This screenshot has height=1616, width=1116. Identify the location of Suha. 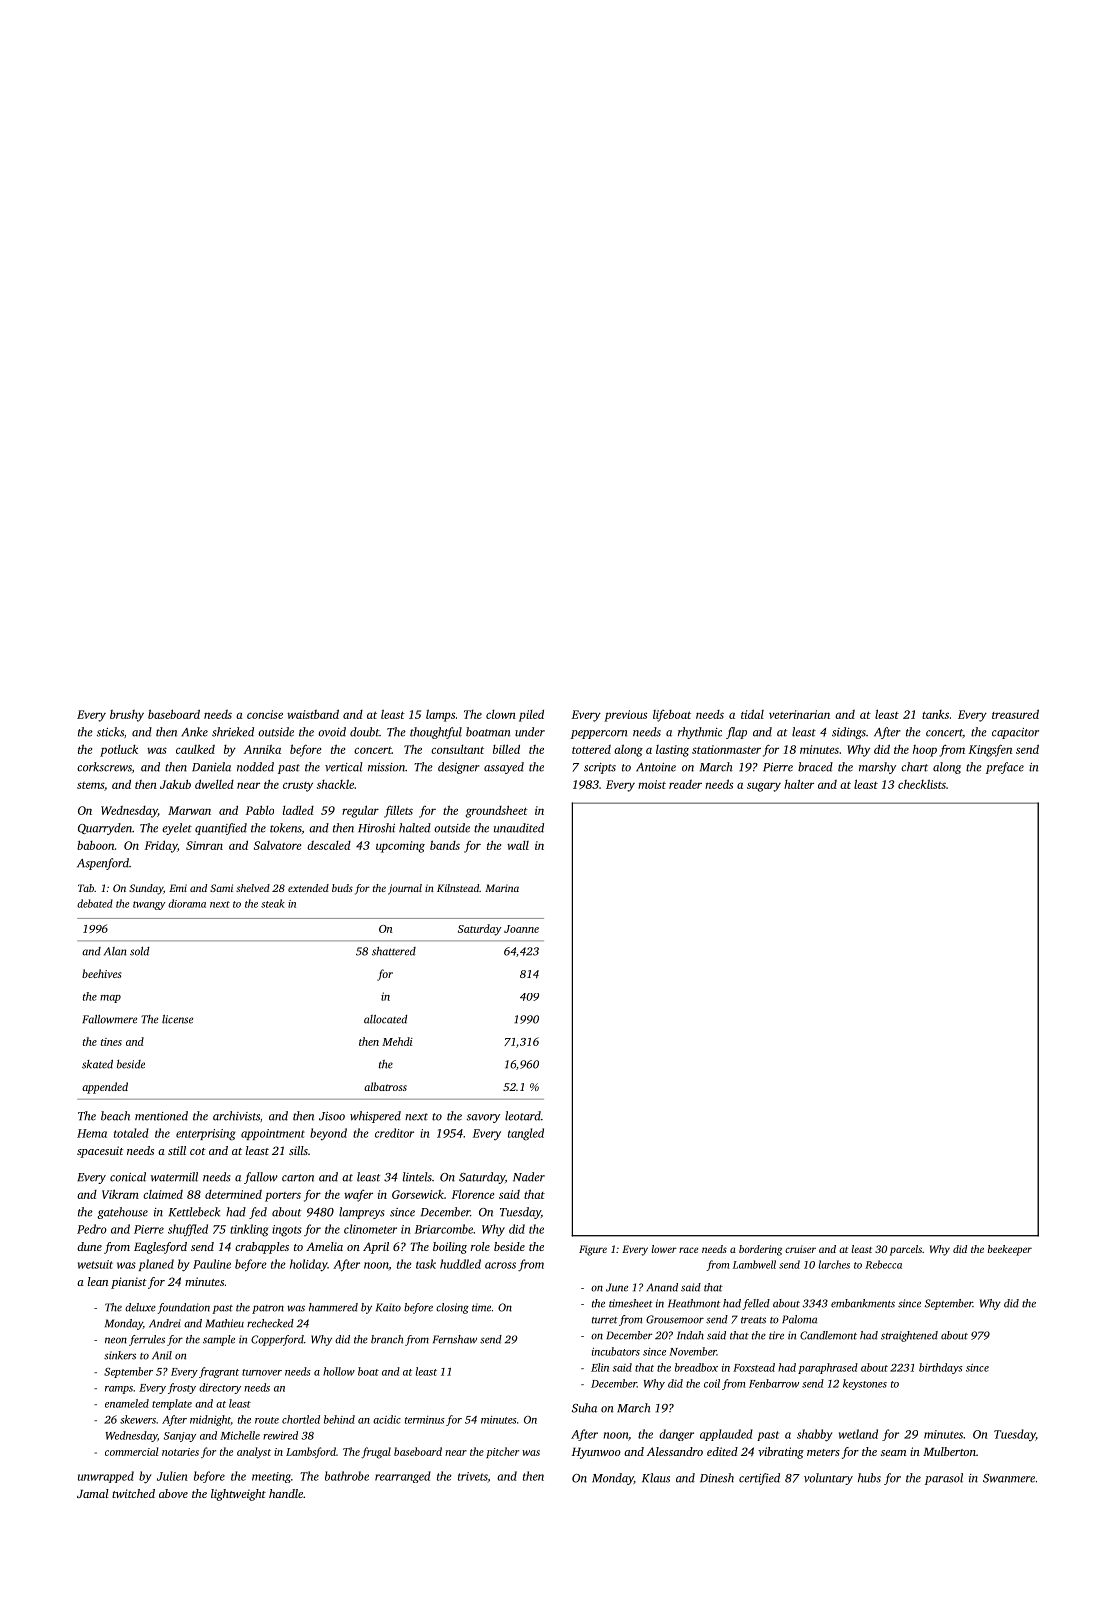
(584, 1408).
